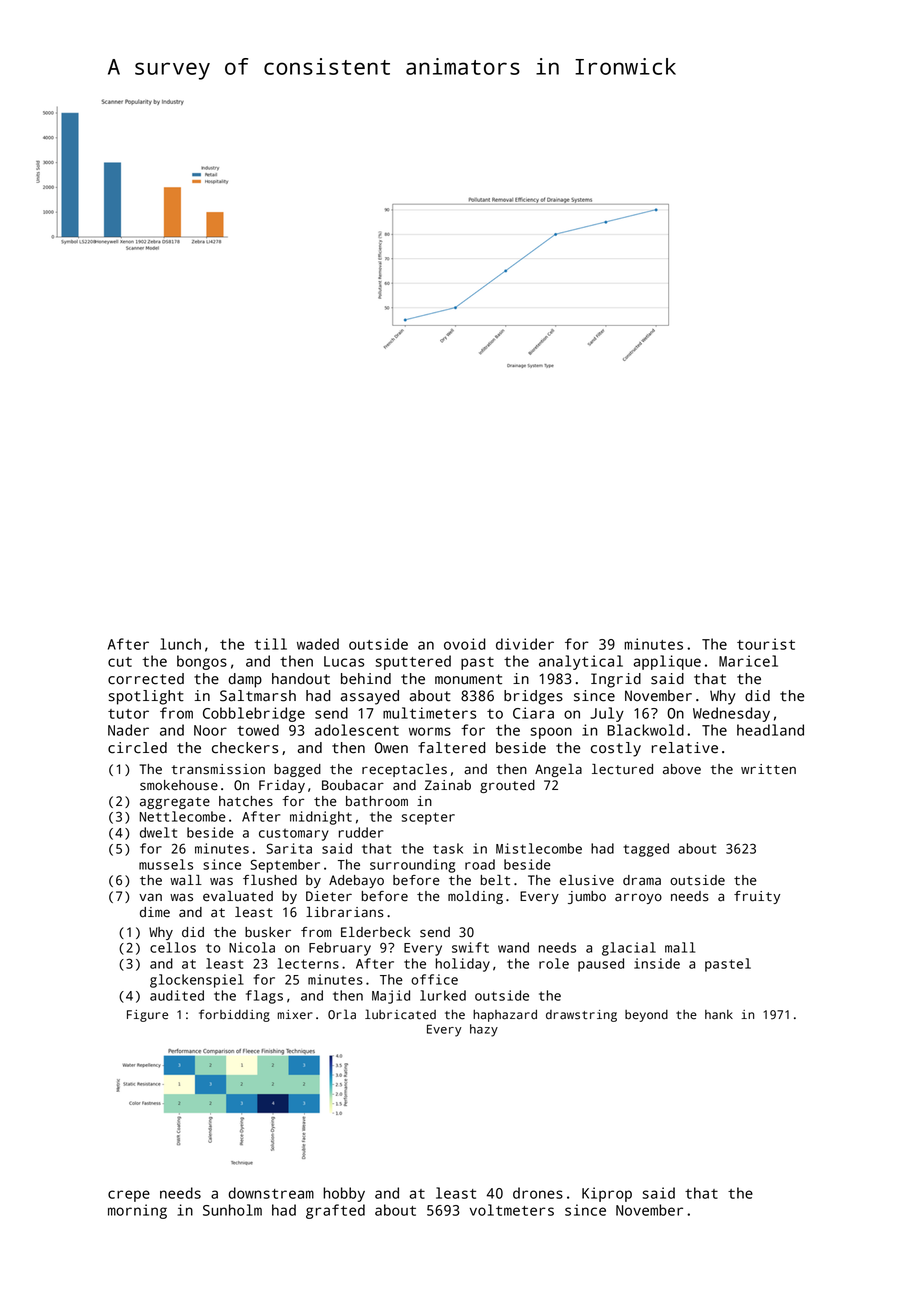  I want to click on arroyo, so click(638, 898).
